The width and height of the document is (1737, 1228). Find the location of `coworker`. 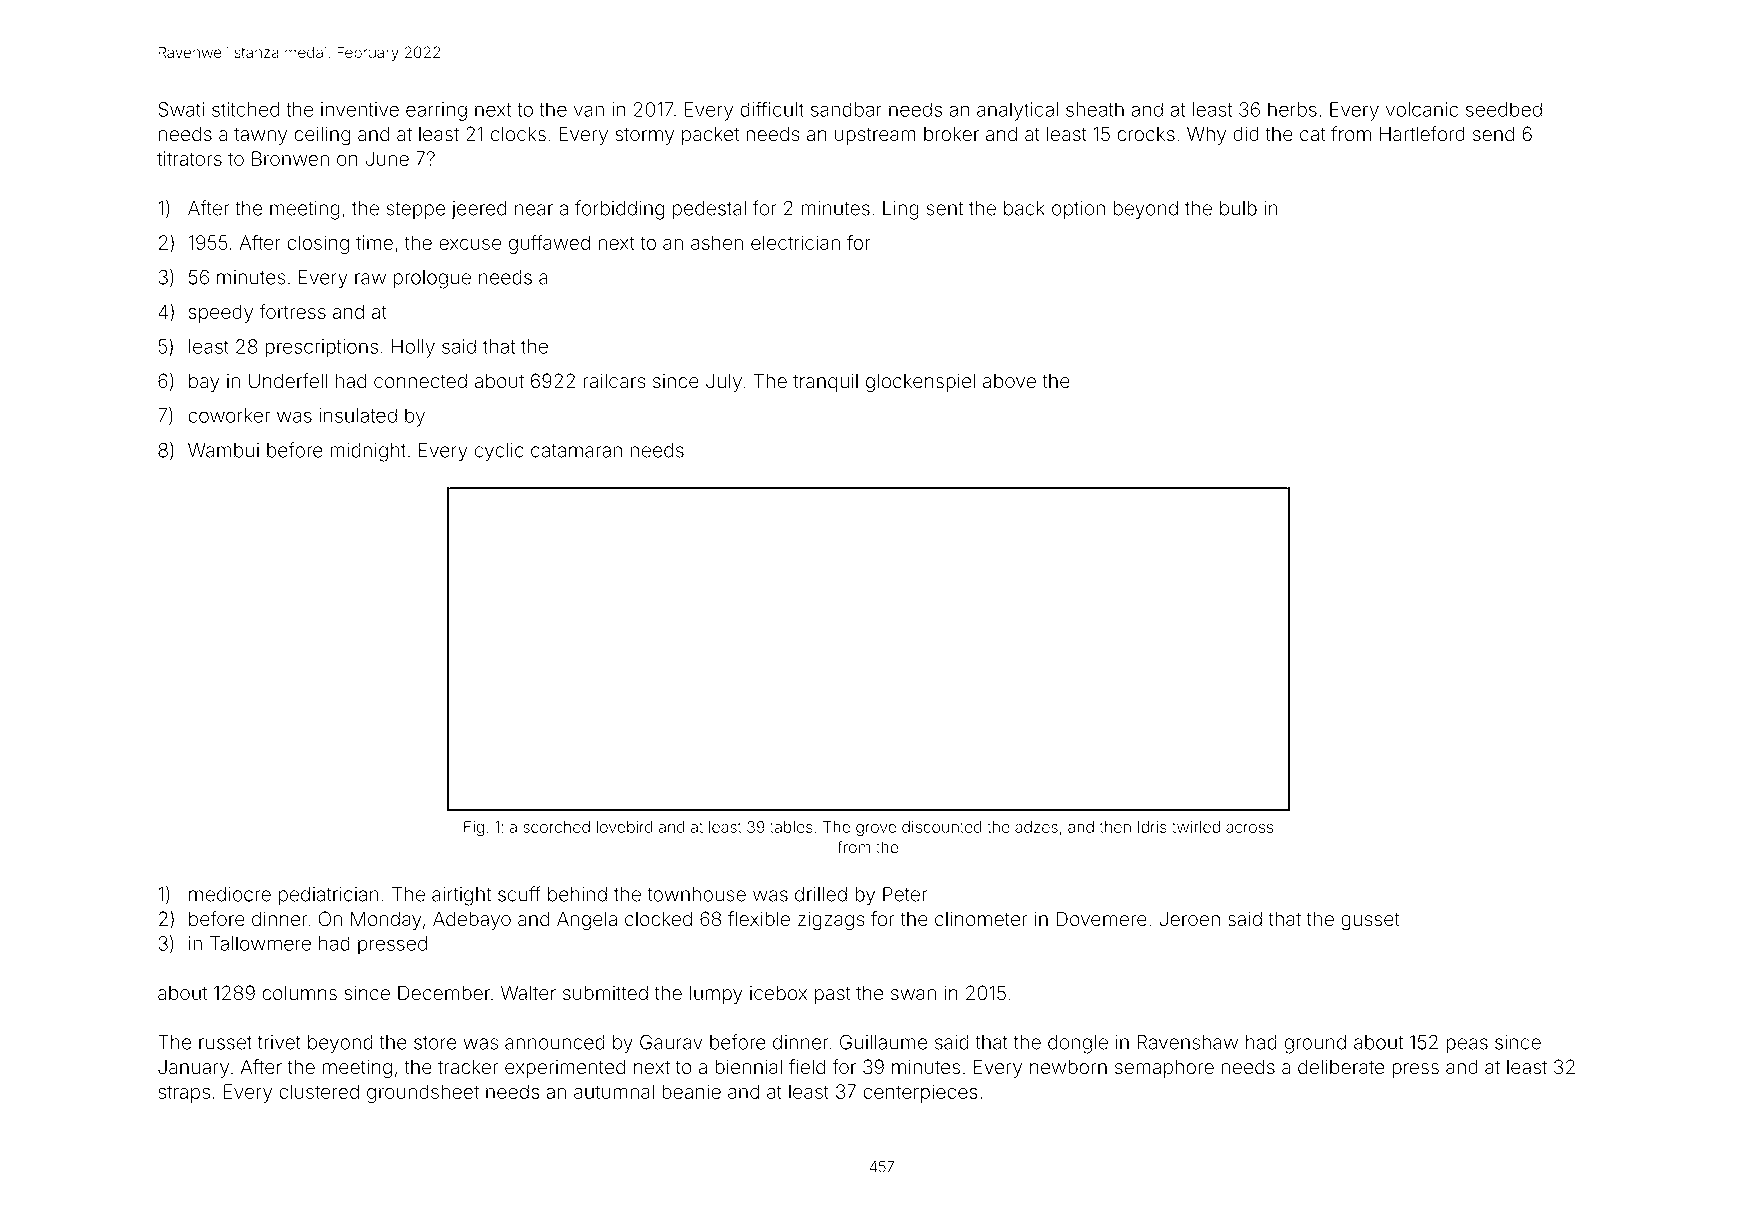

coworker is located at coordinates (229, 415).
